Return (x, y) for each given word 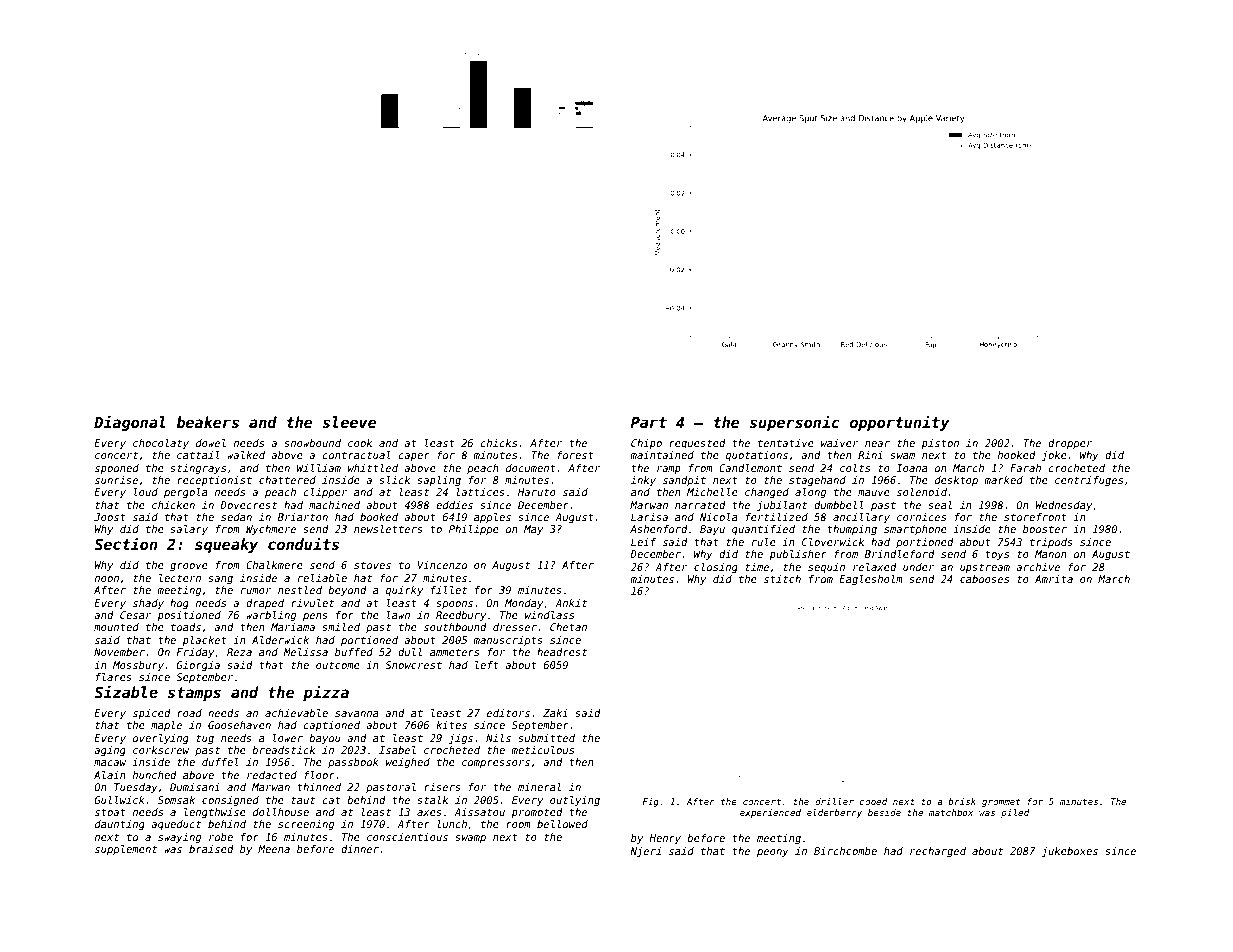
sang (220, 580)
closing (716, 568)
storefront (1035, 517)
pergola (186, 493)
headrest (562, 652)
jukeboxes (1070, 852)
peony (773, 853)
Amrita (1054, 579)
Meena (274, 849)
